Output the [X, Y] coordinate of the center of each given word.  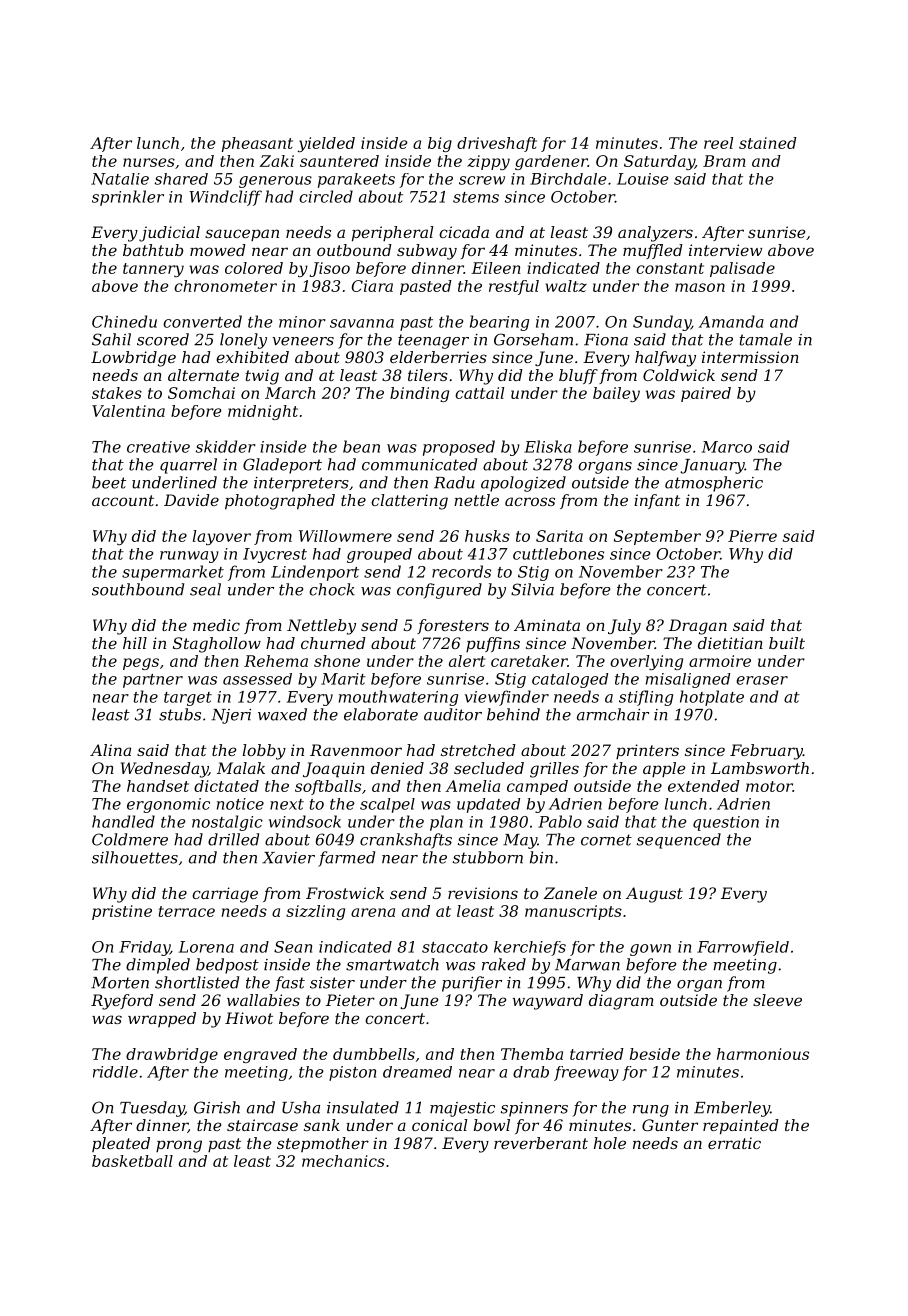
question [726, 823]
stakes [117, 393]
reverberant [541, 1143]
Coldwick [679, 375]
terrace [187, 911]
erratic [734, 1143]
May [520, 841]
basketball [132, 1161]
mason [700, 287]
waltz [566, 286]
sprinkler [128, 198]
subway [427, 252]
